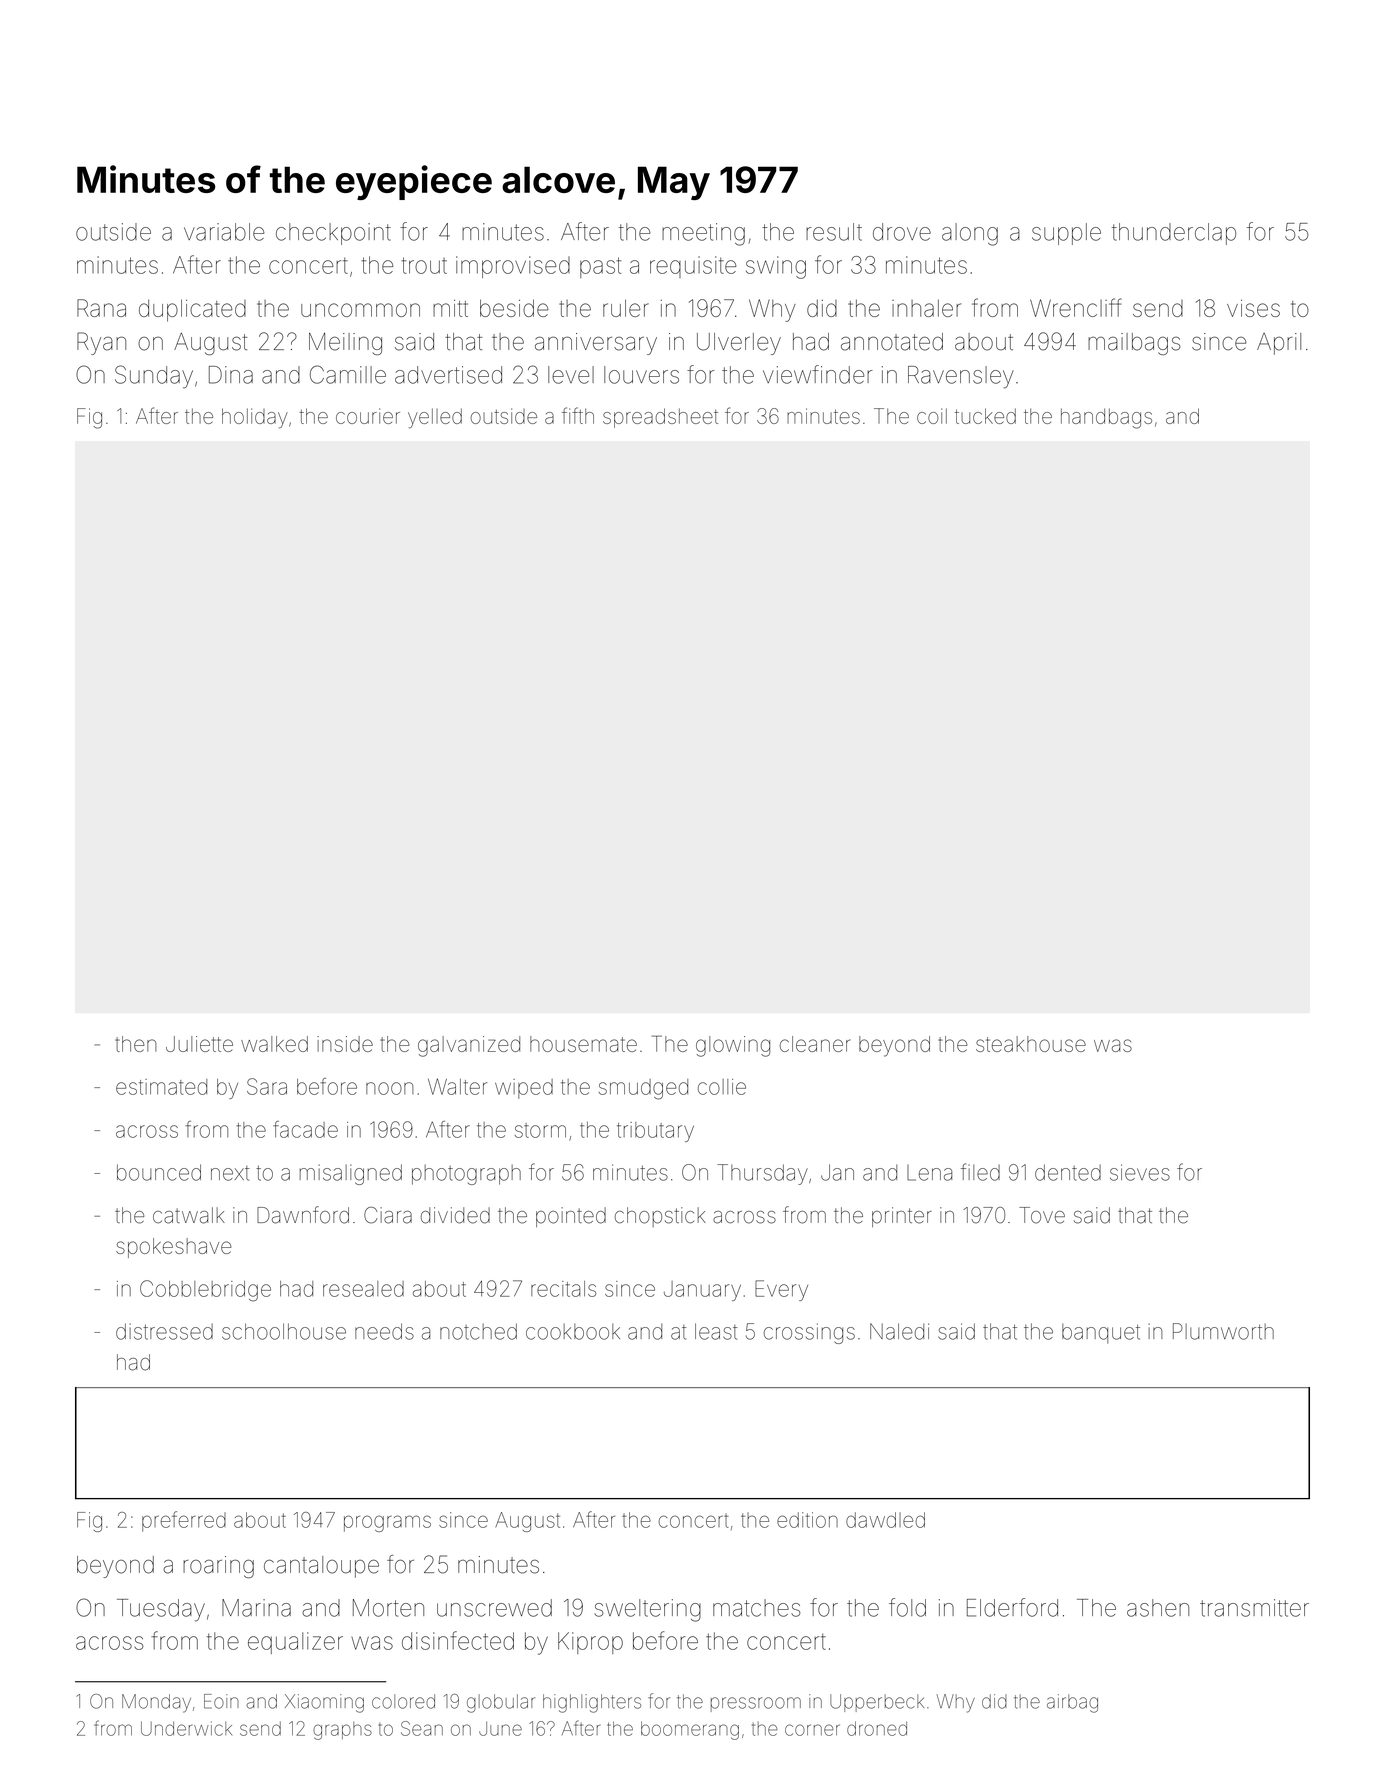 The image size is (1385, 1792). I want to click on equalizer, so click(295, 1643).
